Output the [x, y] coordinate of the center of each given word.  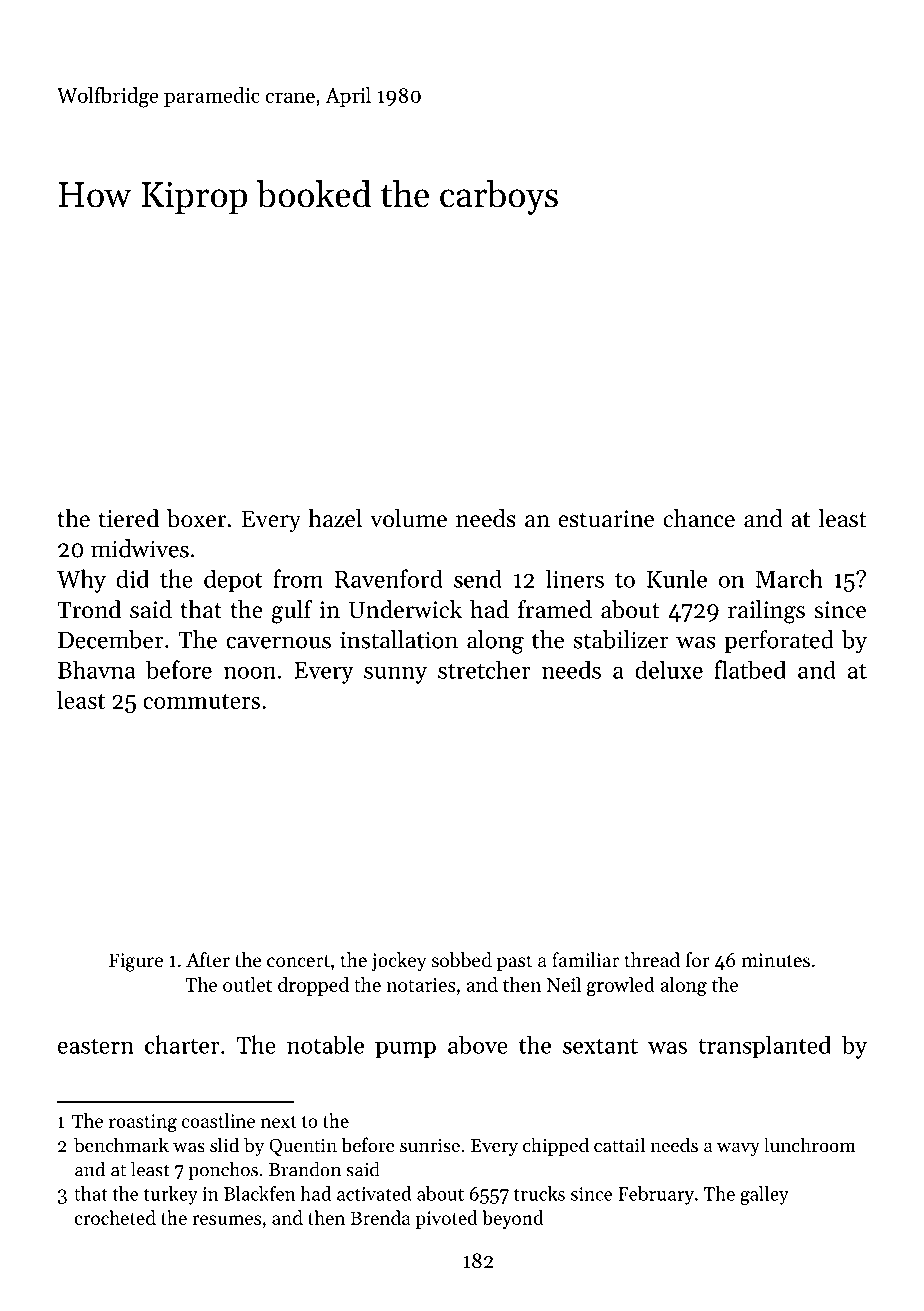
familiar [585, 959]
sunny [395, 675]
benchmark [121, 1145]
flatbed [750, 669]
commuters [201, 701]
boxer [196, 518]
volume [408, 518]
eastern [96, 1046]
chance [699, 518]
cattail [619, 1144]
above [478, 1044]
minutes [776, 960]
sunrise [430, 1145]
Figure [136, 962]
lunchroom [810, 1144]
